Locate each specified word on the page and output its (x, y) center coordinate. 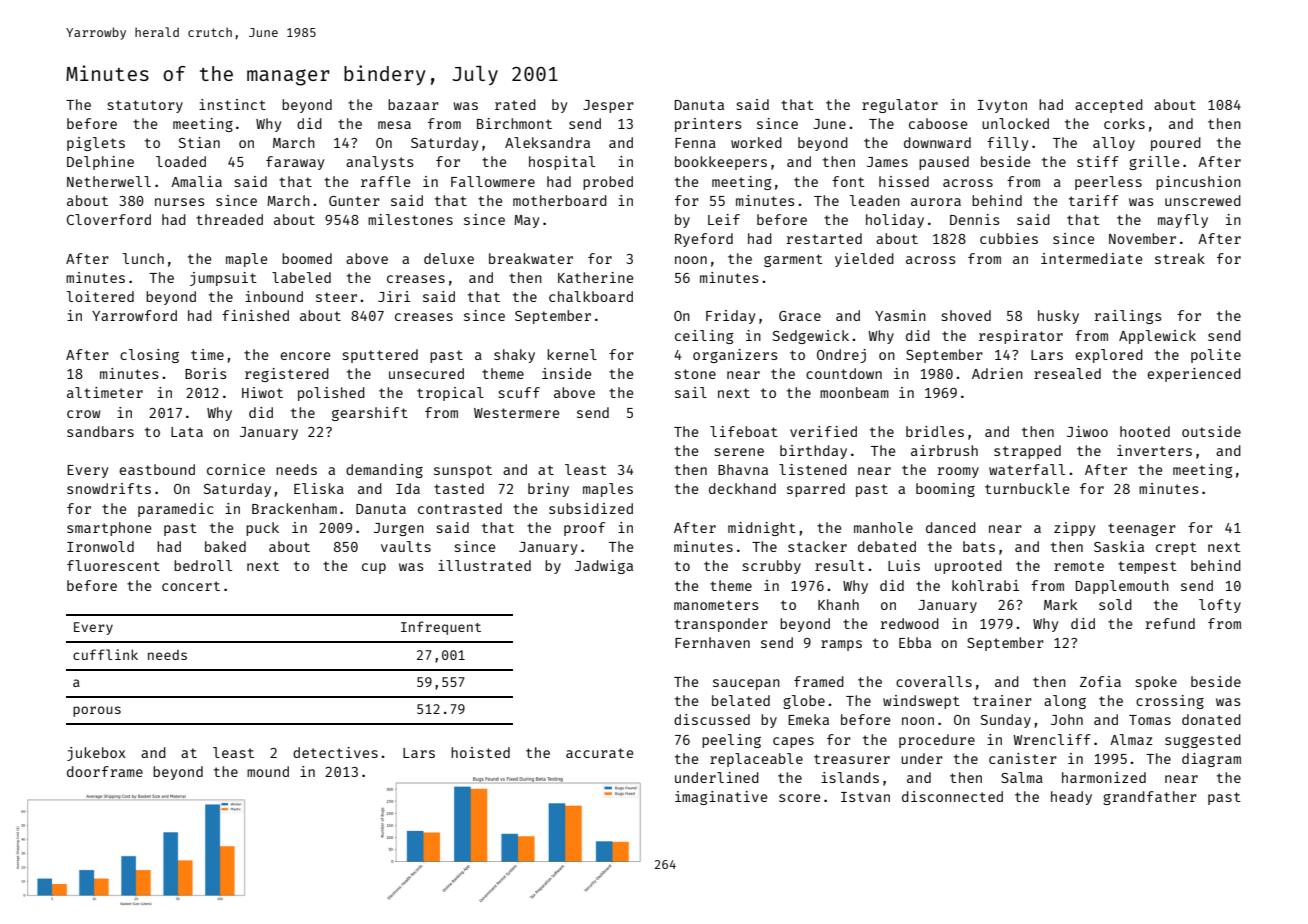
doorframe (105, 771)
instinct (232, 104)
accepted (1109, 106)
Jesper (608, 106)
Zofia (1100, 681)
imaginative (721, 798)
